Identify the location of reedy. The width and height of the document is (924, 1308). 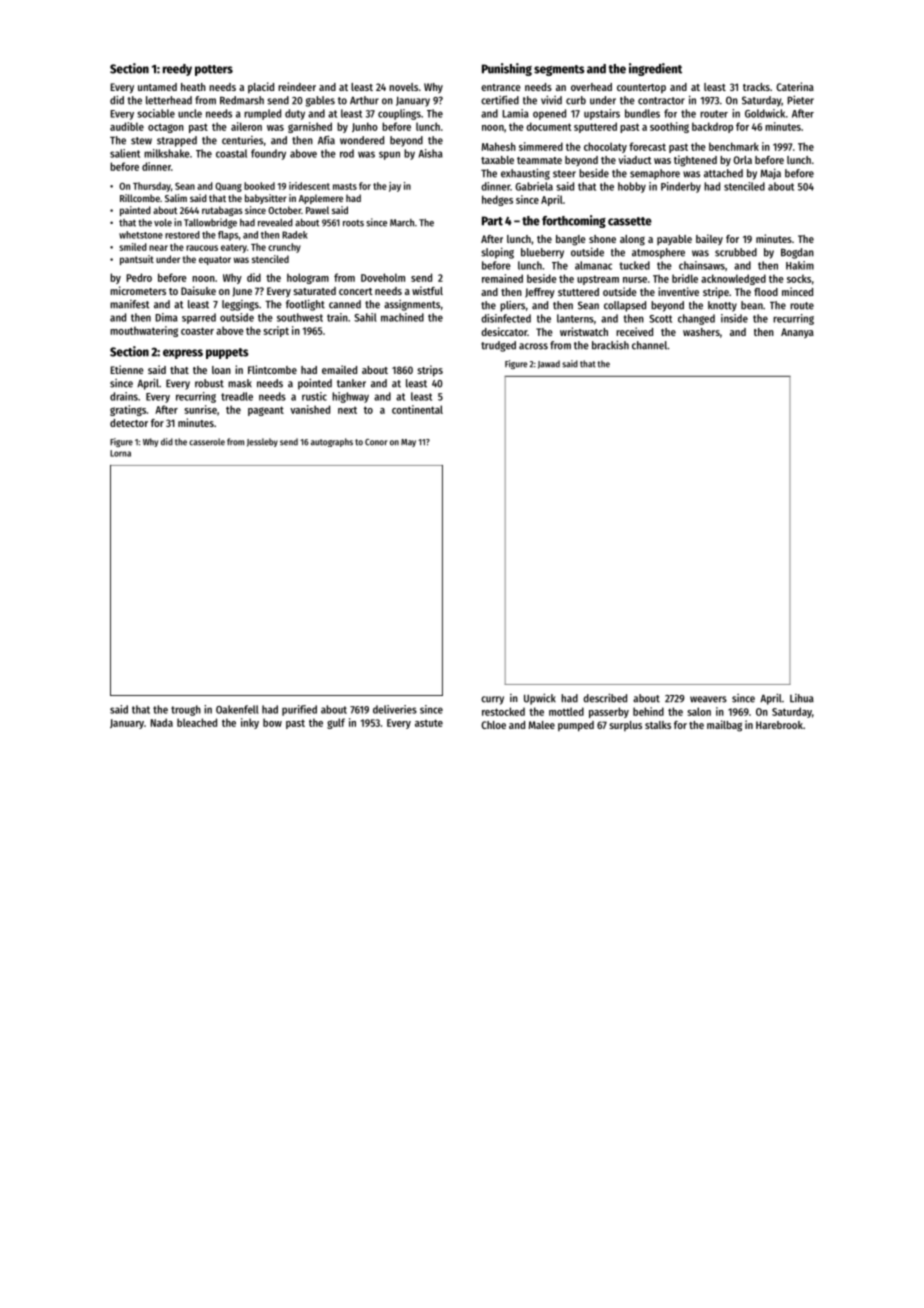
(177, 70).
